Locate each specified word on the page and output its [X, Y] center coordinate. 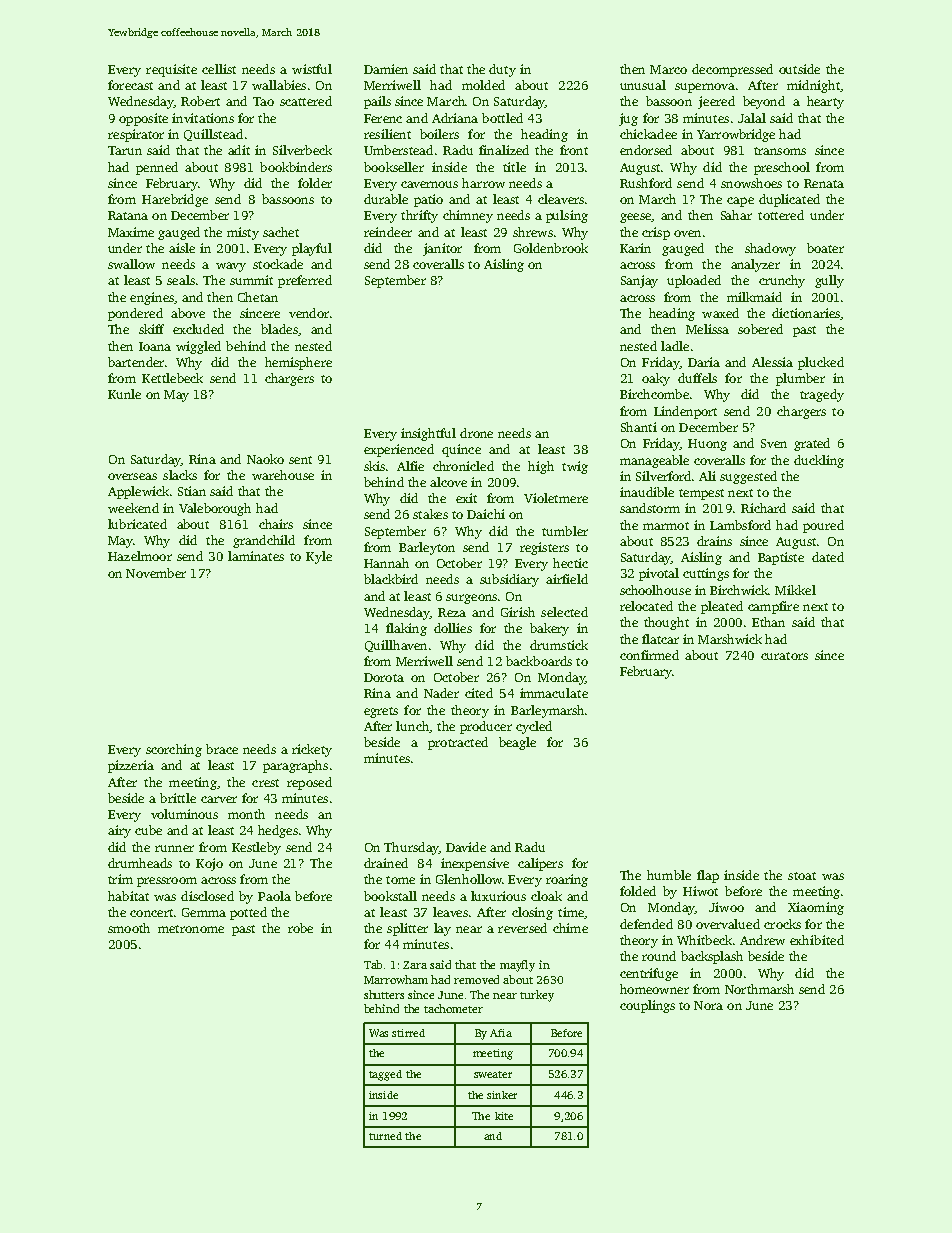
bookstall [390, 896]
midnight [814, 86]
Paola [274, 896]
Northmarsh [759, 989]
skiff [151, 329]
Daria [704, 362]
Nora [708, 1005]
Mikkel [795, 590]
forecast [130, 85]
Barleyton [427, 548]
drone [476, 433]
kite [504, 1116]
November [156, 573]
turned [385, 1136]
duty [502, 70]
